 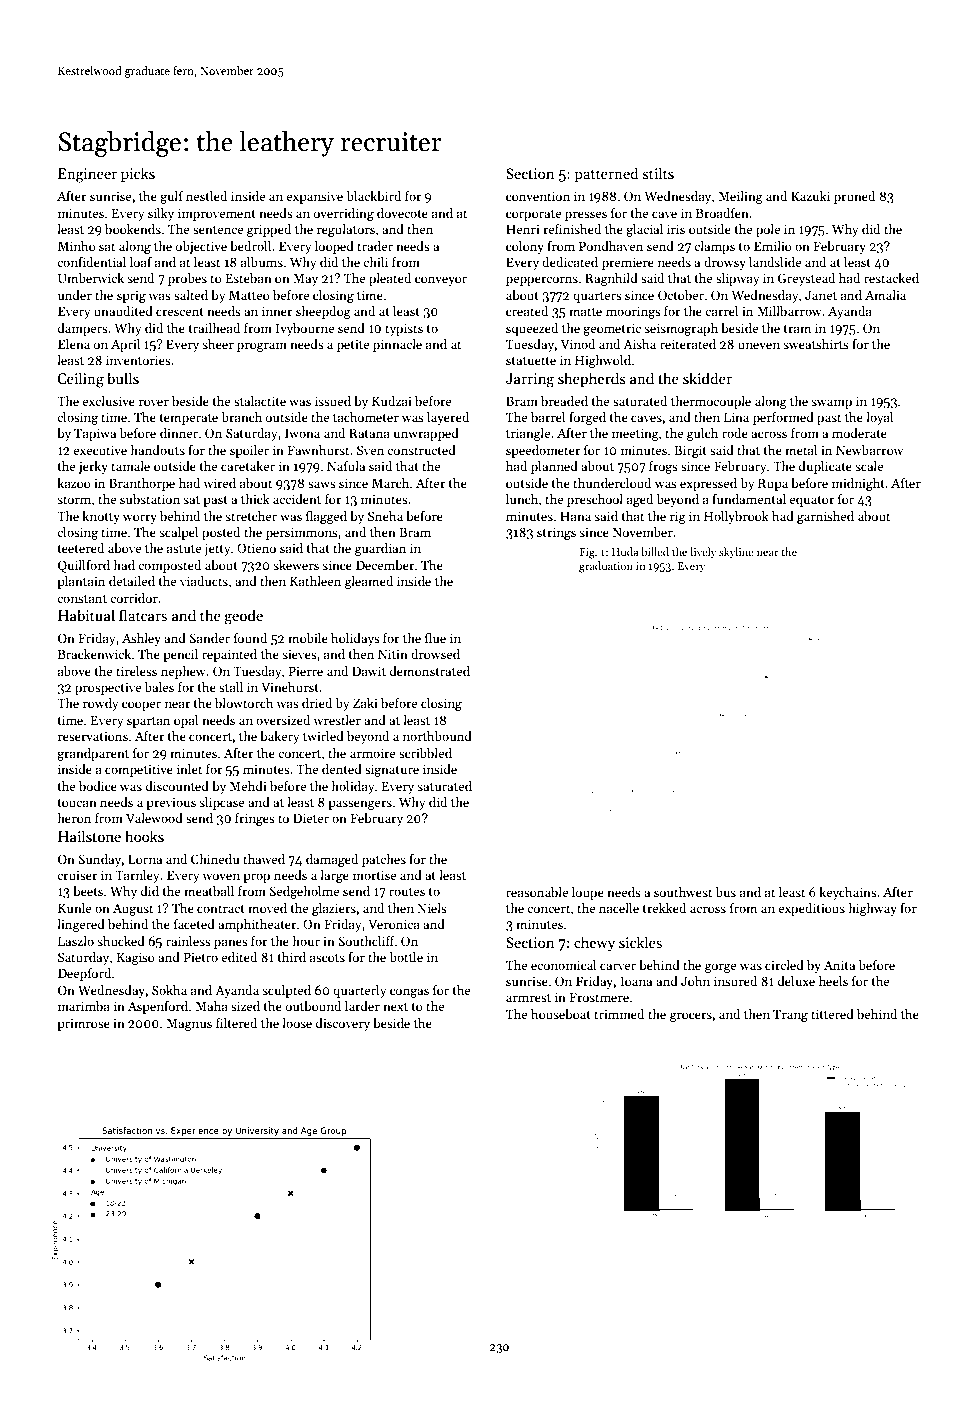 What do you see at coordinates (833, 981) in the page?
I see `heels` at bounding box center [833, 981].
